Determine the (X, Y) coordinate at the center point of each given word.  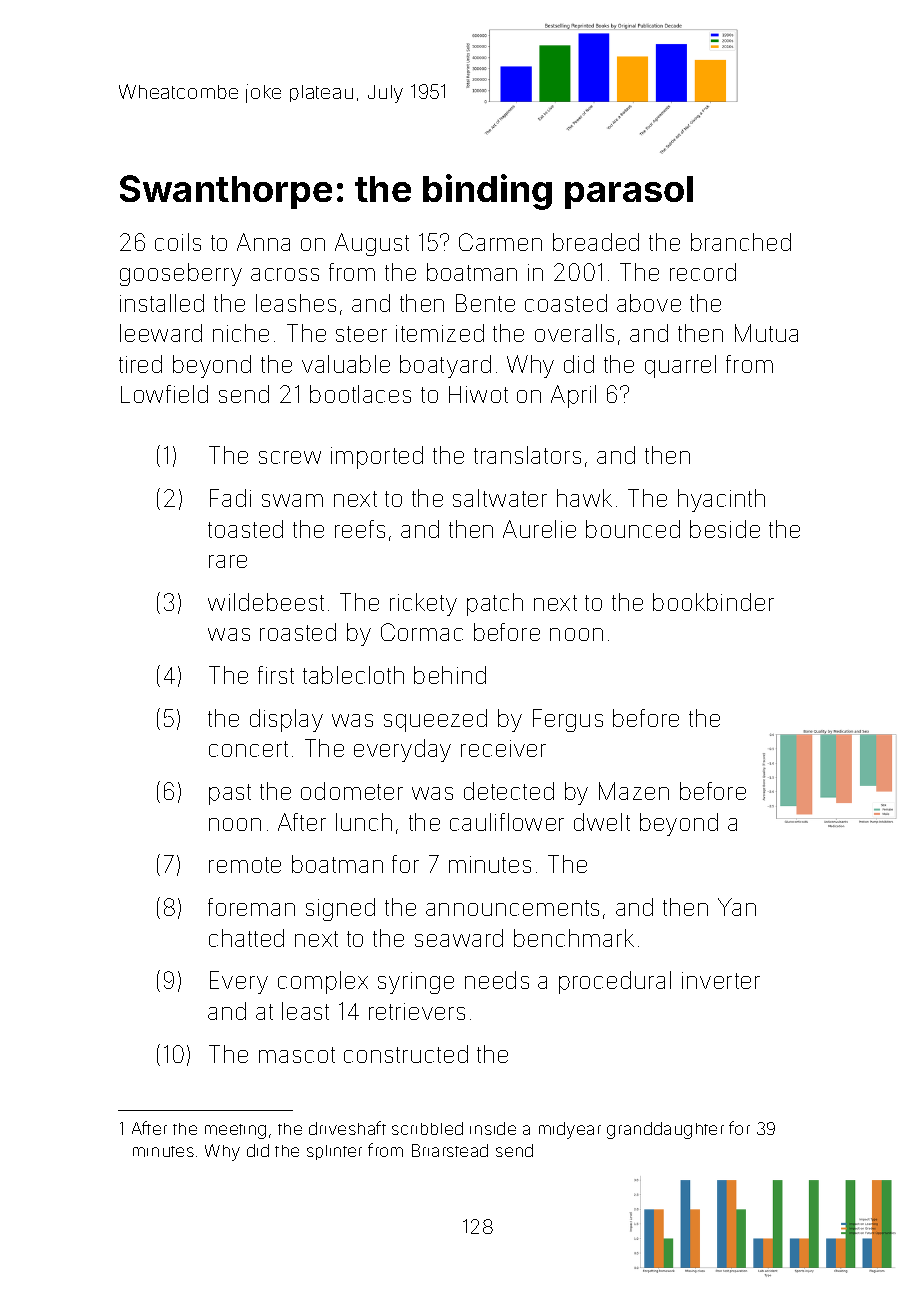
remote (245, 865)
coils (178, 242)
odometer (352, 791)
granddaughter (665, 1130)
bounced (633, 529)
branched (741, 242)
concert (248, 749)
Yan (737, 907)
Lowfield (164, 394)
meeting (235, 1131)
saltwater (500, 498)
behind (450, 675)
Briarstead (450, 1150)
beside (725, 529)
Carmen (500, 242)
